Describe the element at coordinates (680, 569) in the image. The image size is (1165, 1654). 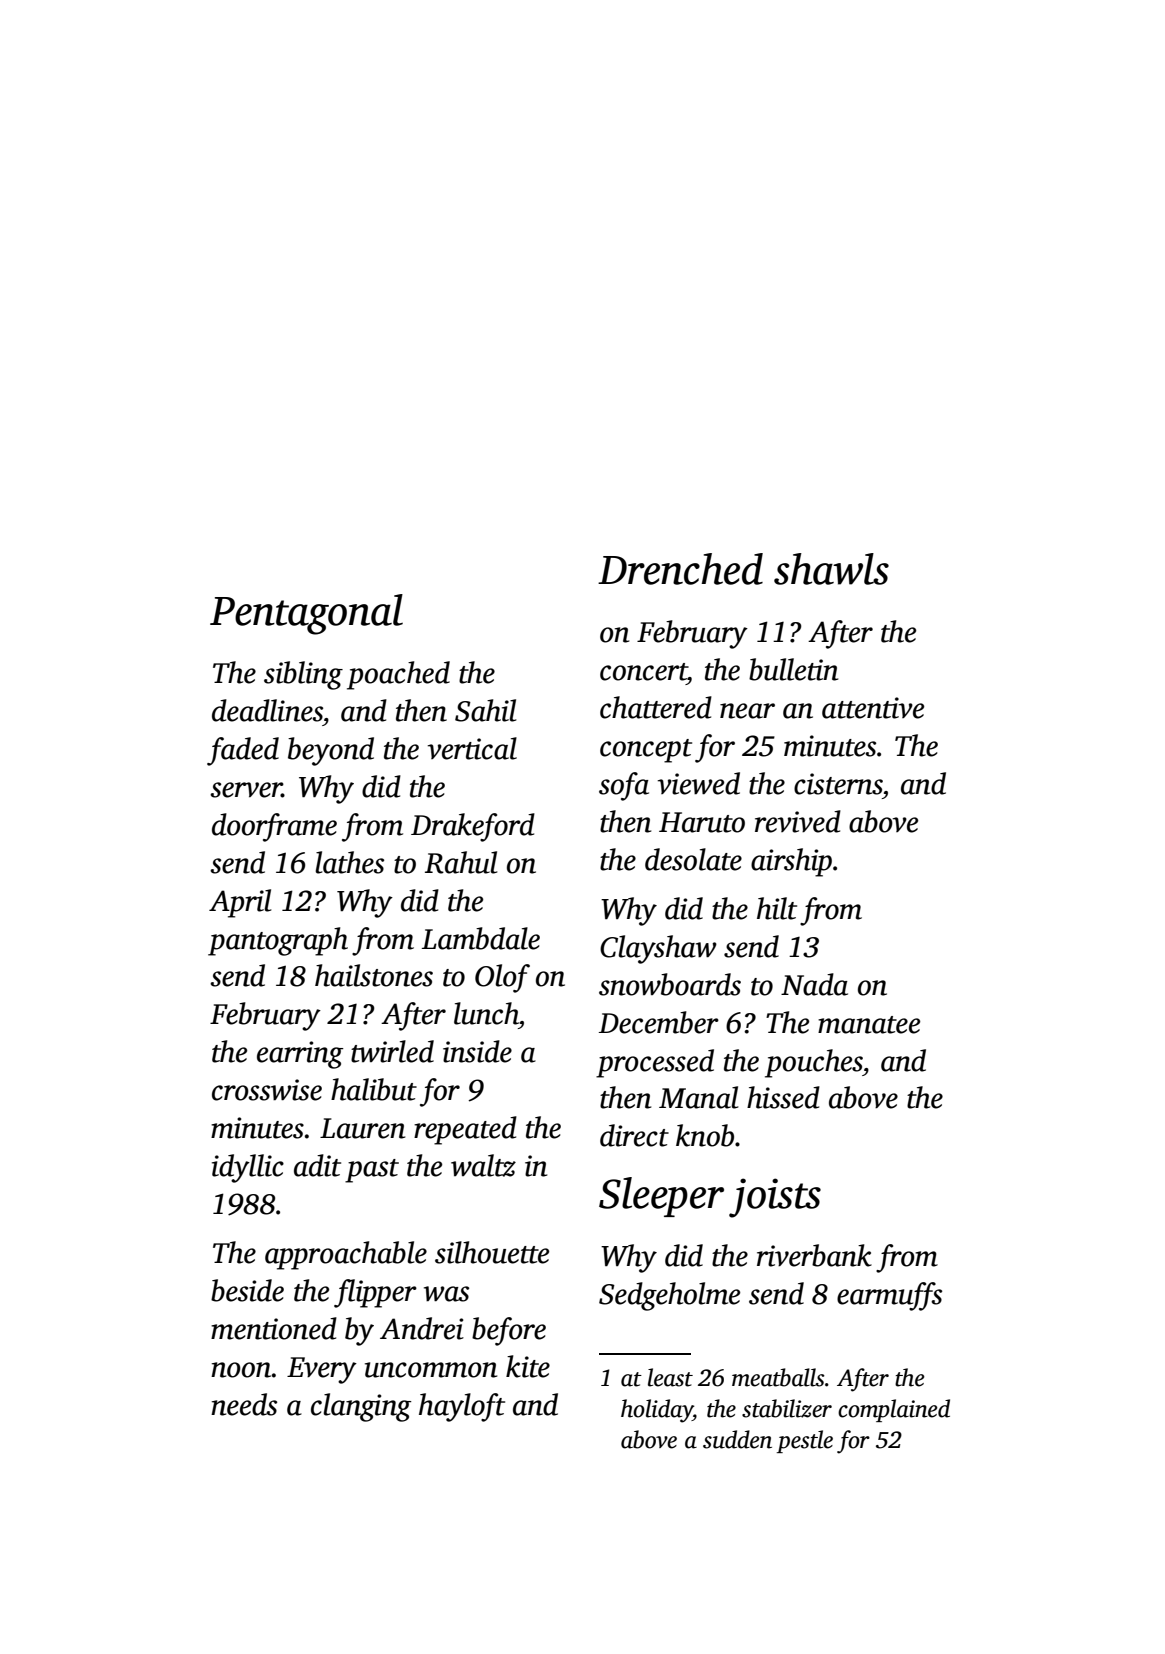
I see `Drenched` at that location.
